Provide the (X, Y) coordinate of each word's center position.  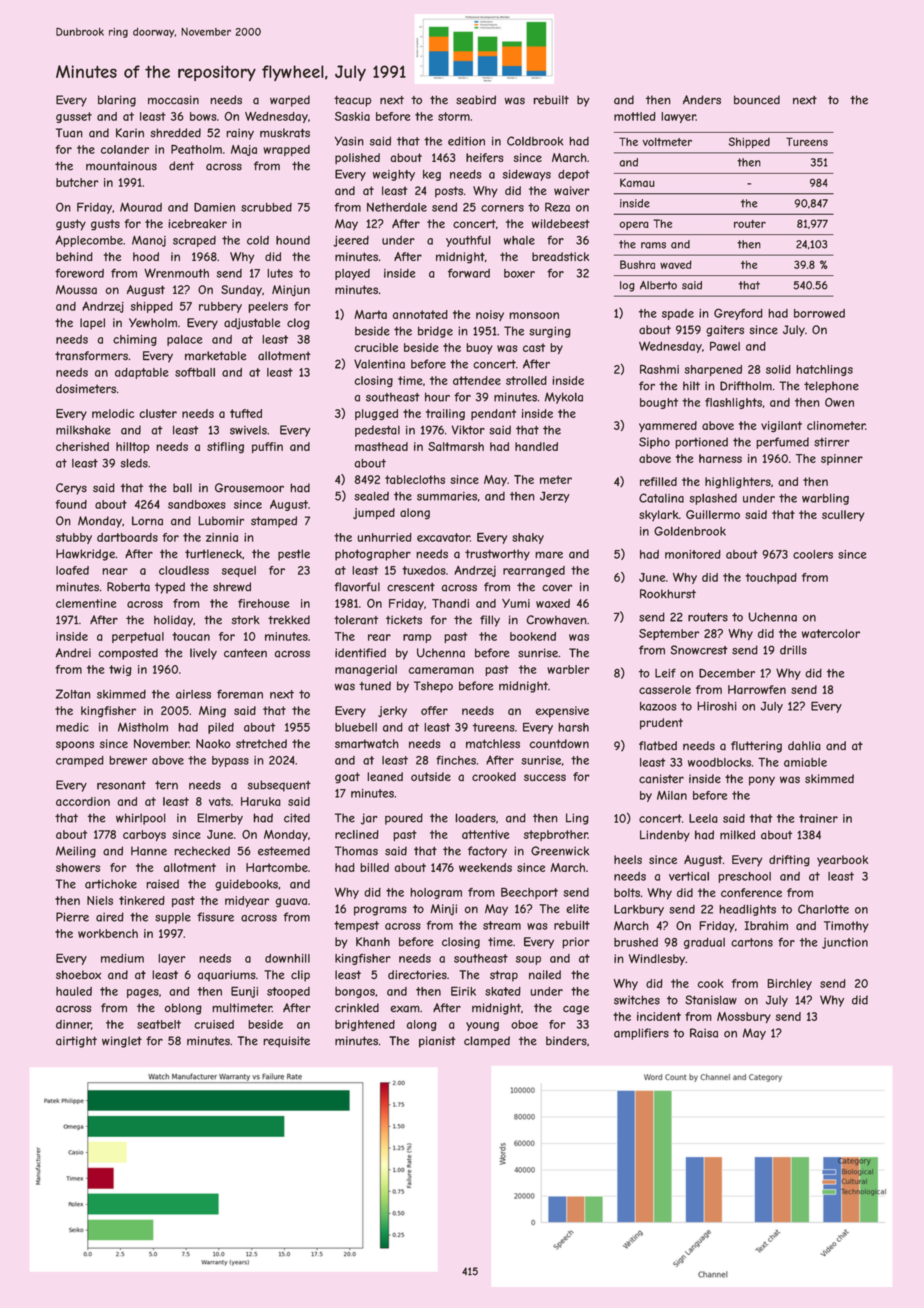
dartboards (127, 537)
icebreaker (197, 223)
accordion (83, 801)
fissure (215, 917)
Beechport (529, 893)
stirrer (831, 442)
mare (549, 555)
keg (432, 175)
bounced (757, 100)
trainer (818, 818)
